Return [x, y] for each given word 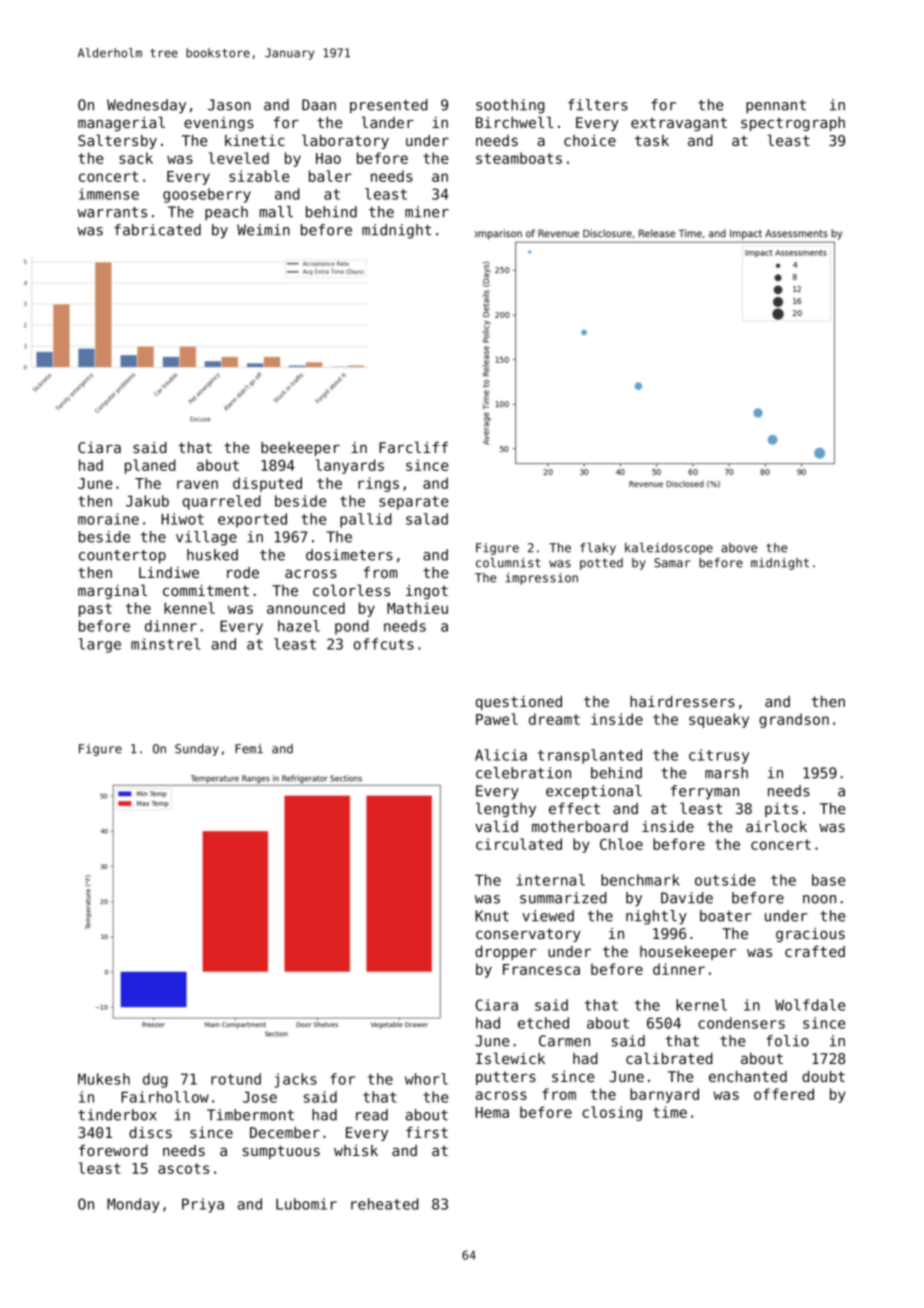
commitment [206, 590]
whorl [426, 1079]
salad [427, 519]
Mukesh [104, 1079]
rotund [236, 1079]
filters [598, 105]
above [739, 548]
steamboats [519, 158]
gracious [810, 935]
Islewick [510, 1058]
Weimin [263, 230]
